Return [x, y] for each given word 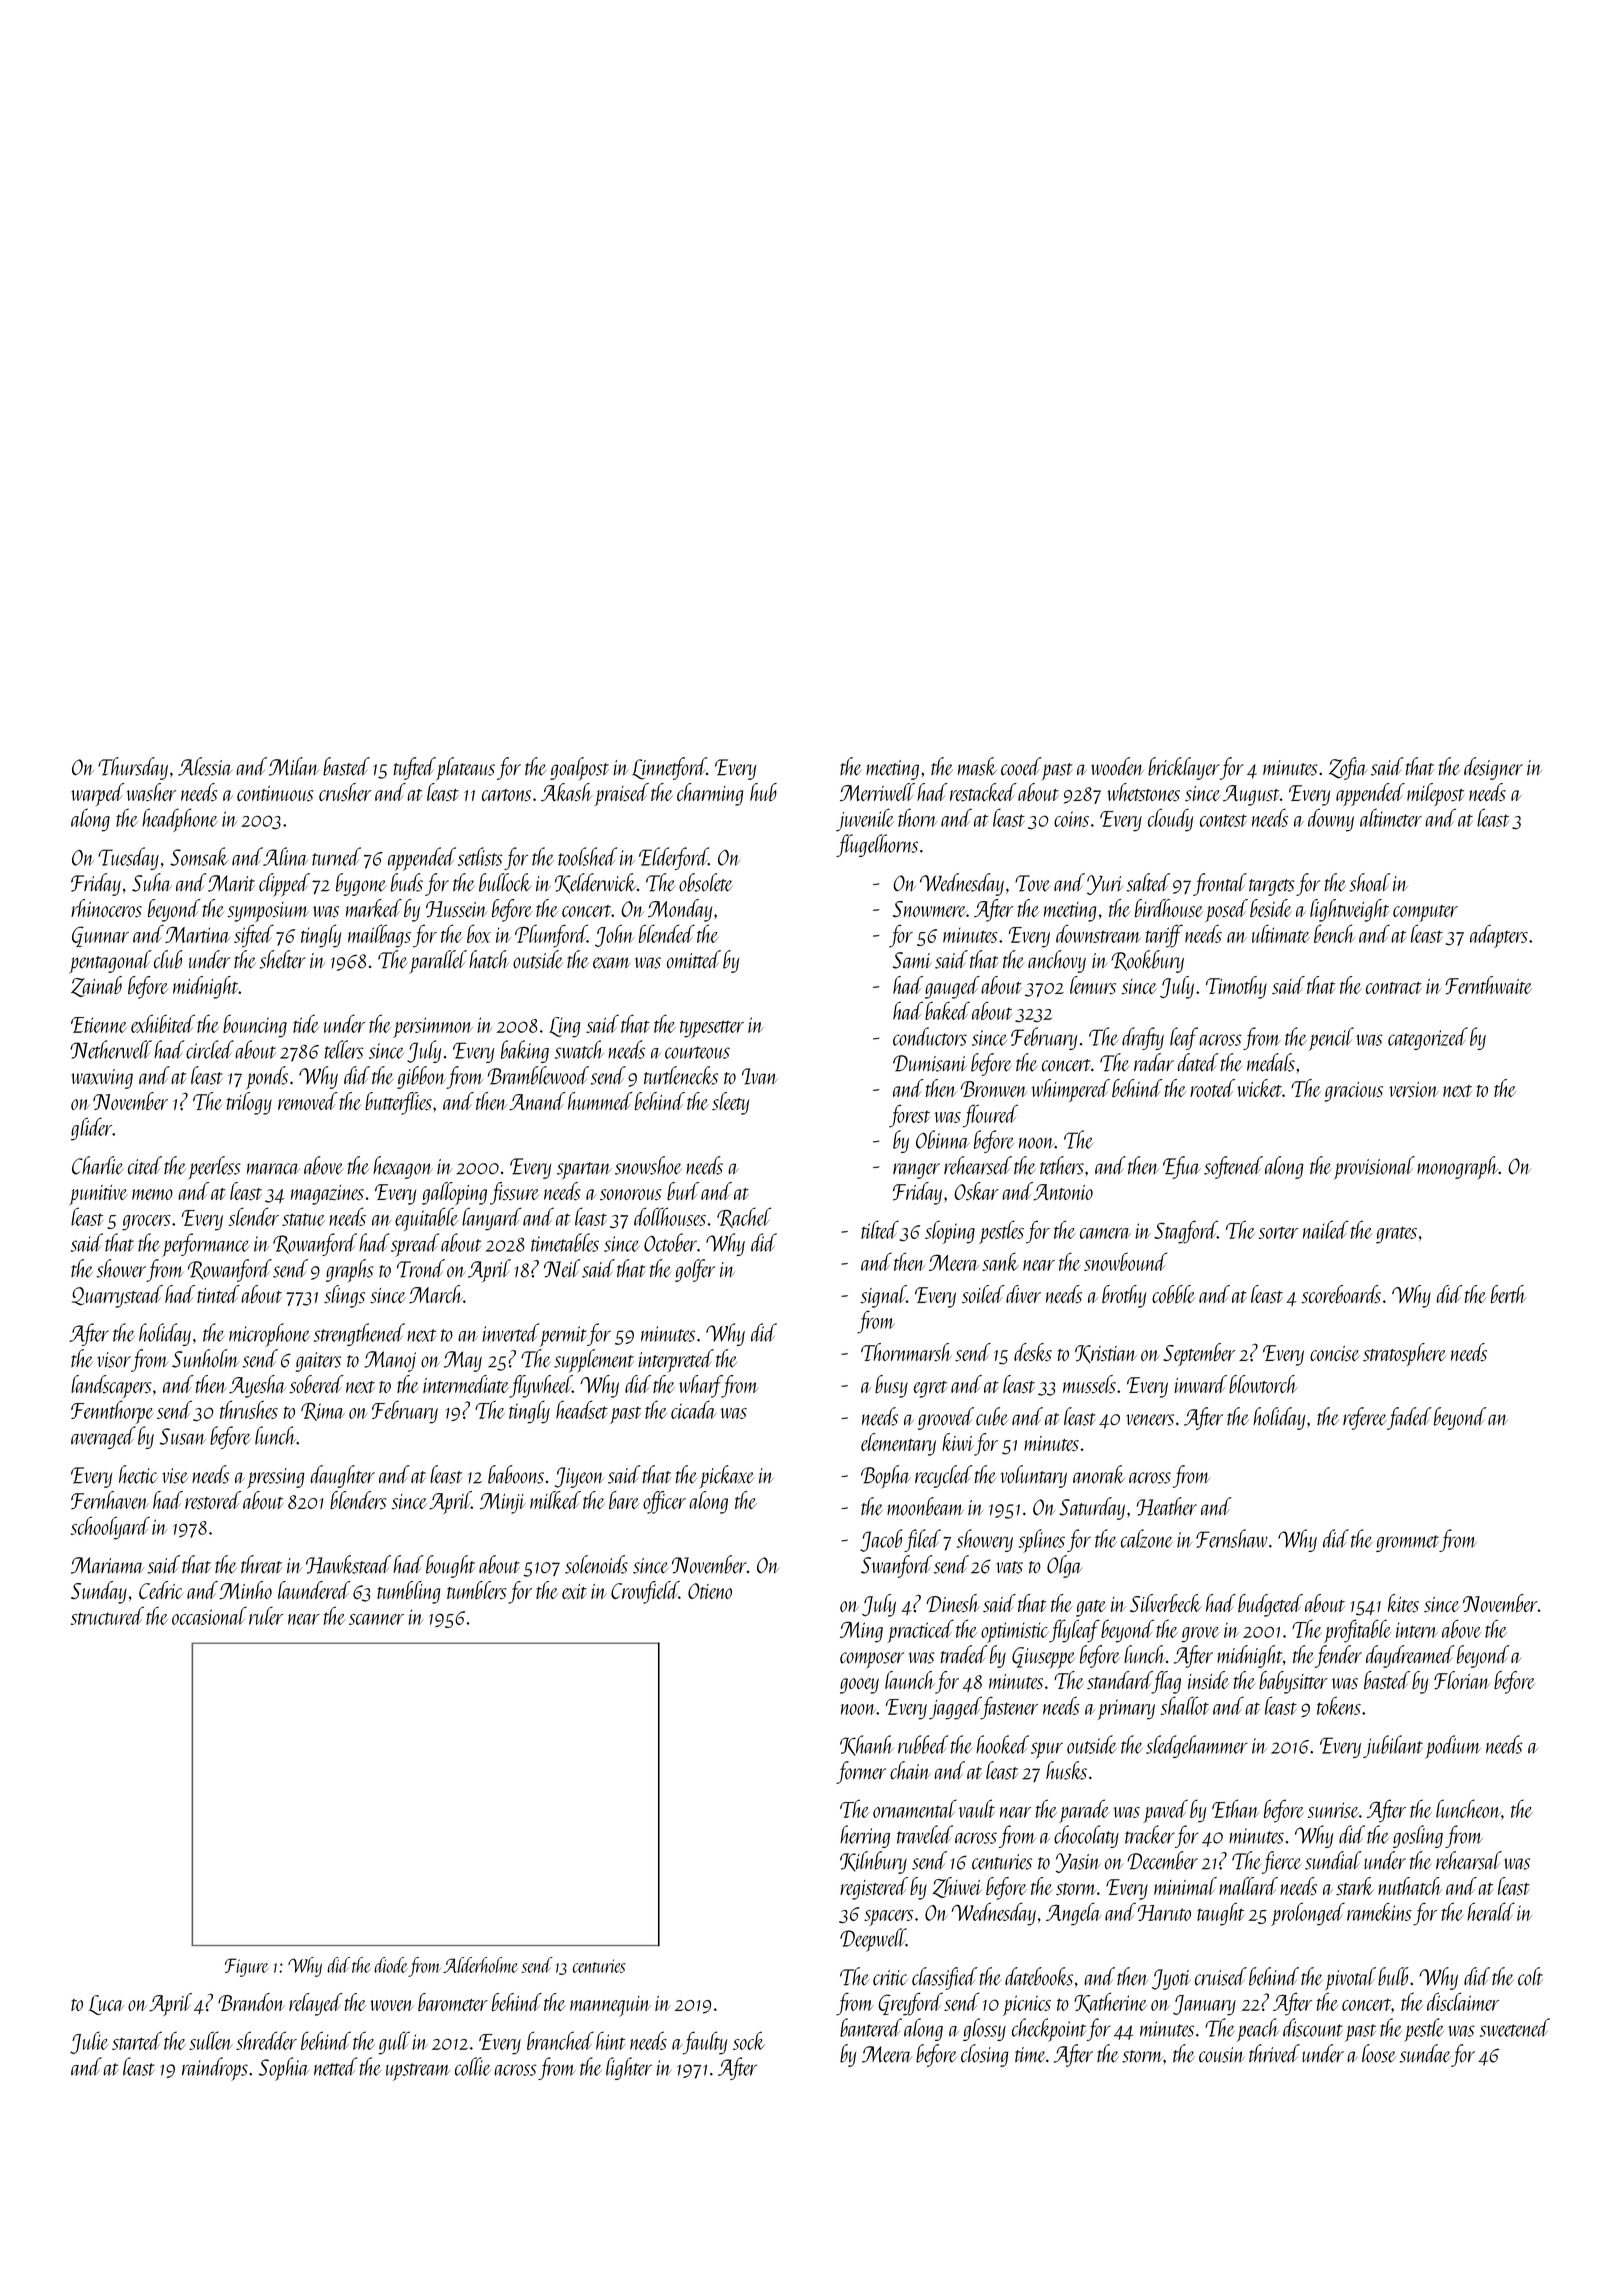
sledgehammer [1197, 1746]
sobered [317, 1384]
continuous [275, 794]
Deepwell [873, 1940]
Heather [1167, 1506]
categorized [1428, 1038]
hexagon [403, 1167]
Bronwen [994, 1089]
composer [872, 1660]
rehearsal [1469, 1860]
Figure [246, 1967]
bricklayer [1184, 768]
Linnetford [669, 768]
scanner [376, 1619]
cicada [694, 1409]
